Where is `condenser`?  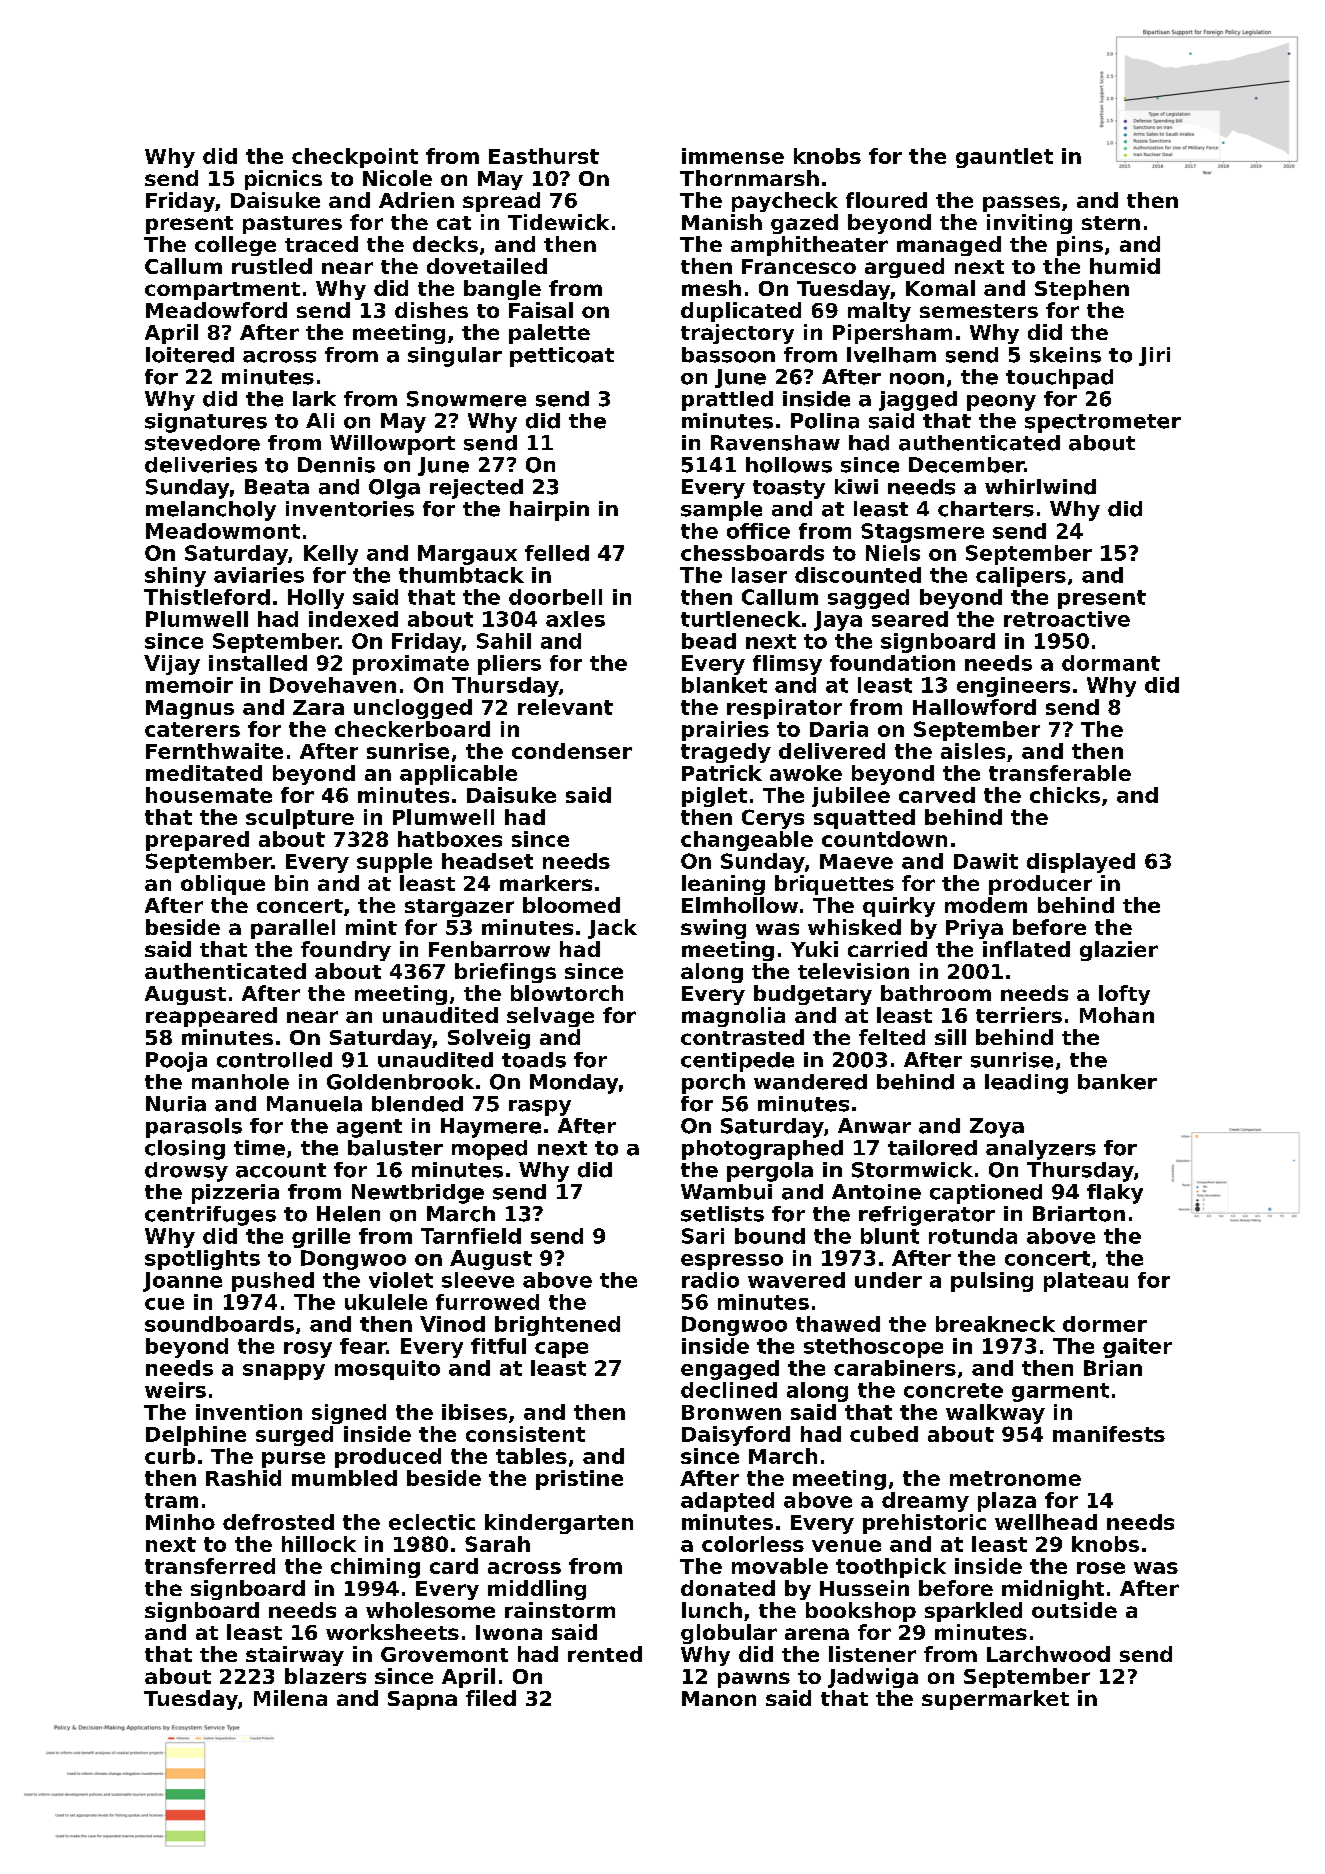
condenser is located at coordinates (572, 751).
